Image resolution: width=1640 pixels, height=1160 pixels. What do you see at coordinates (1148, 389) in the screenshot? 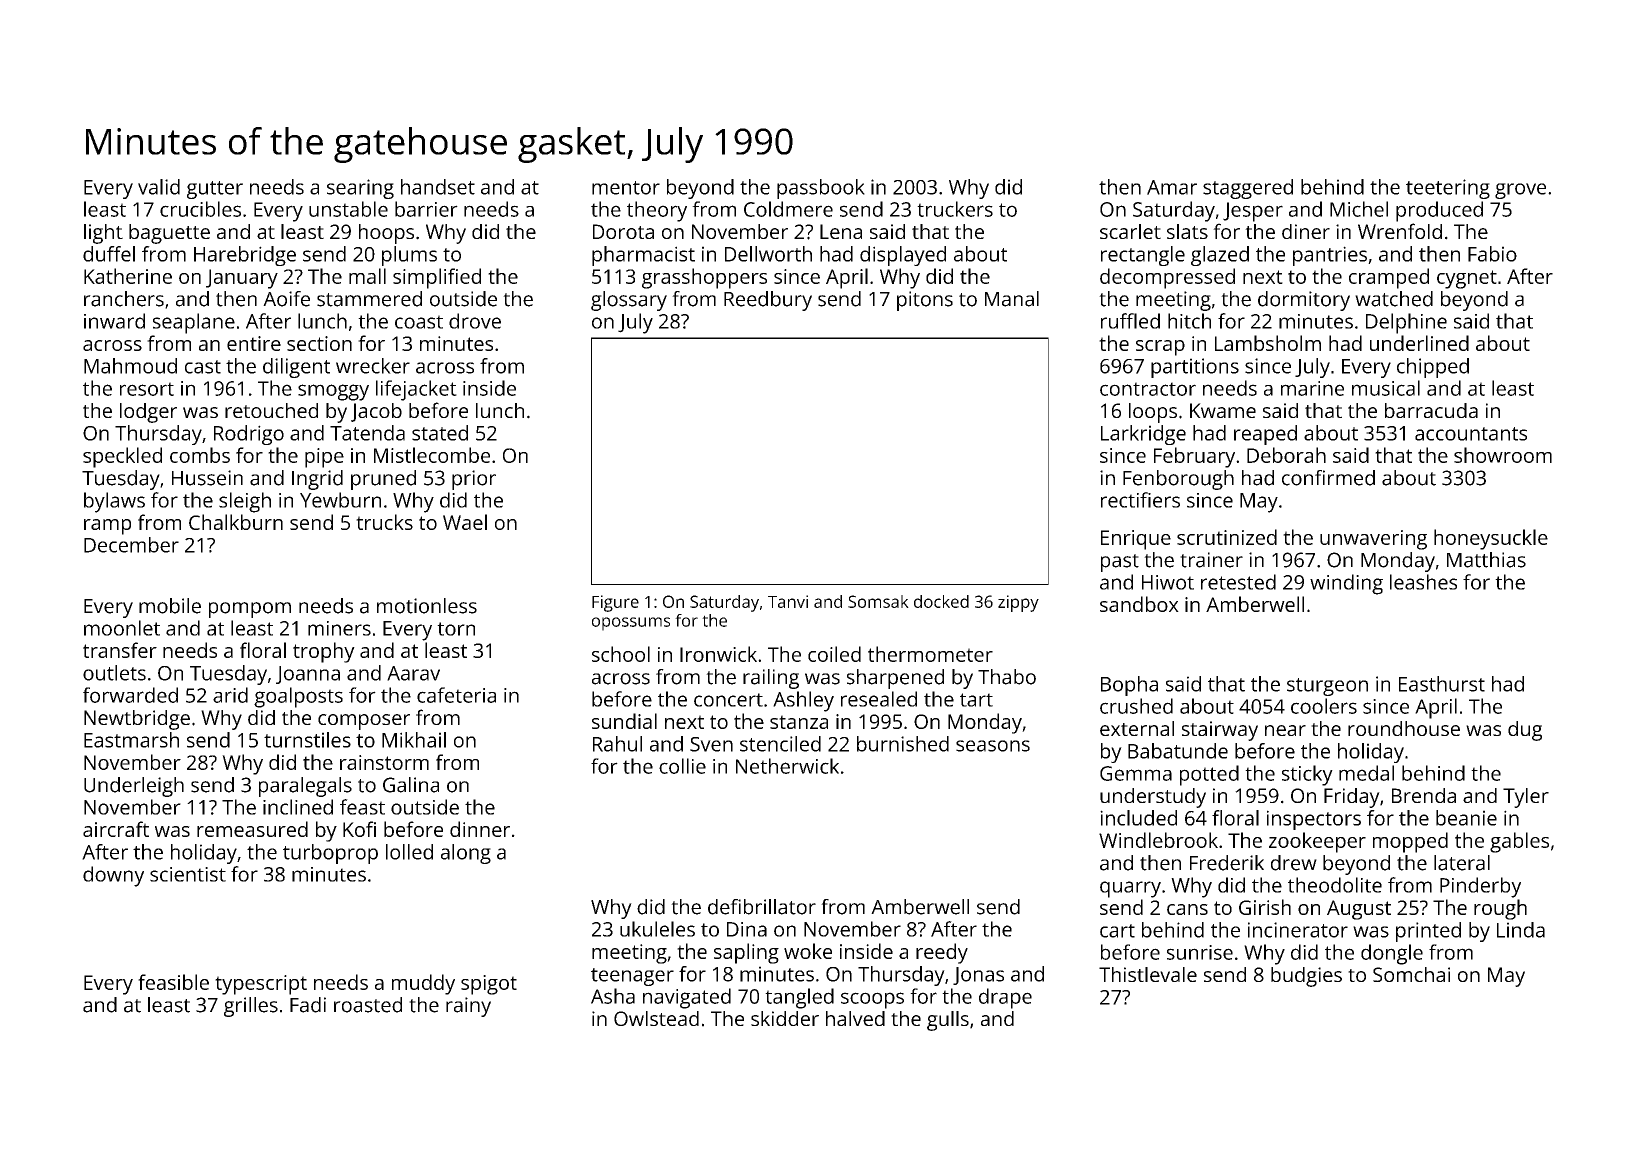
I see `contractor` at bounding box center [1148, 389].
